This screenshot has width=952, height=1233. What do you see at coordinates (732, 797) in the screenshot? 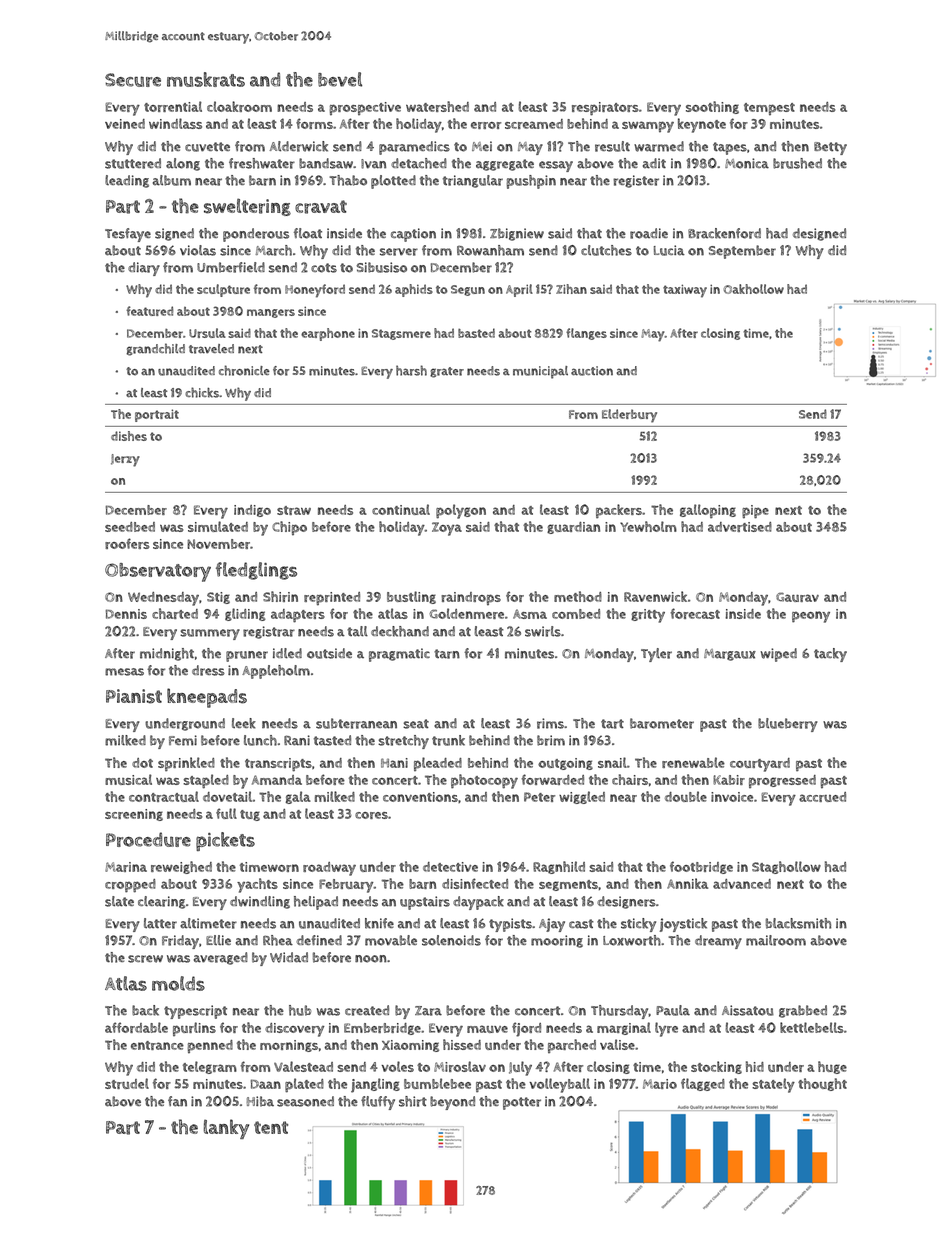
I see `invoice` at bounding box center [732, 797].
